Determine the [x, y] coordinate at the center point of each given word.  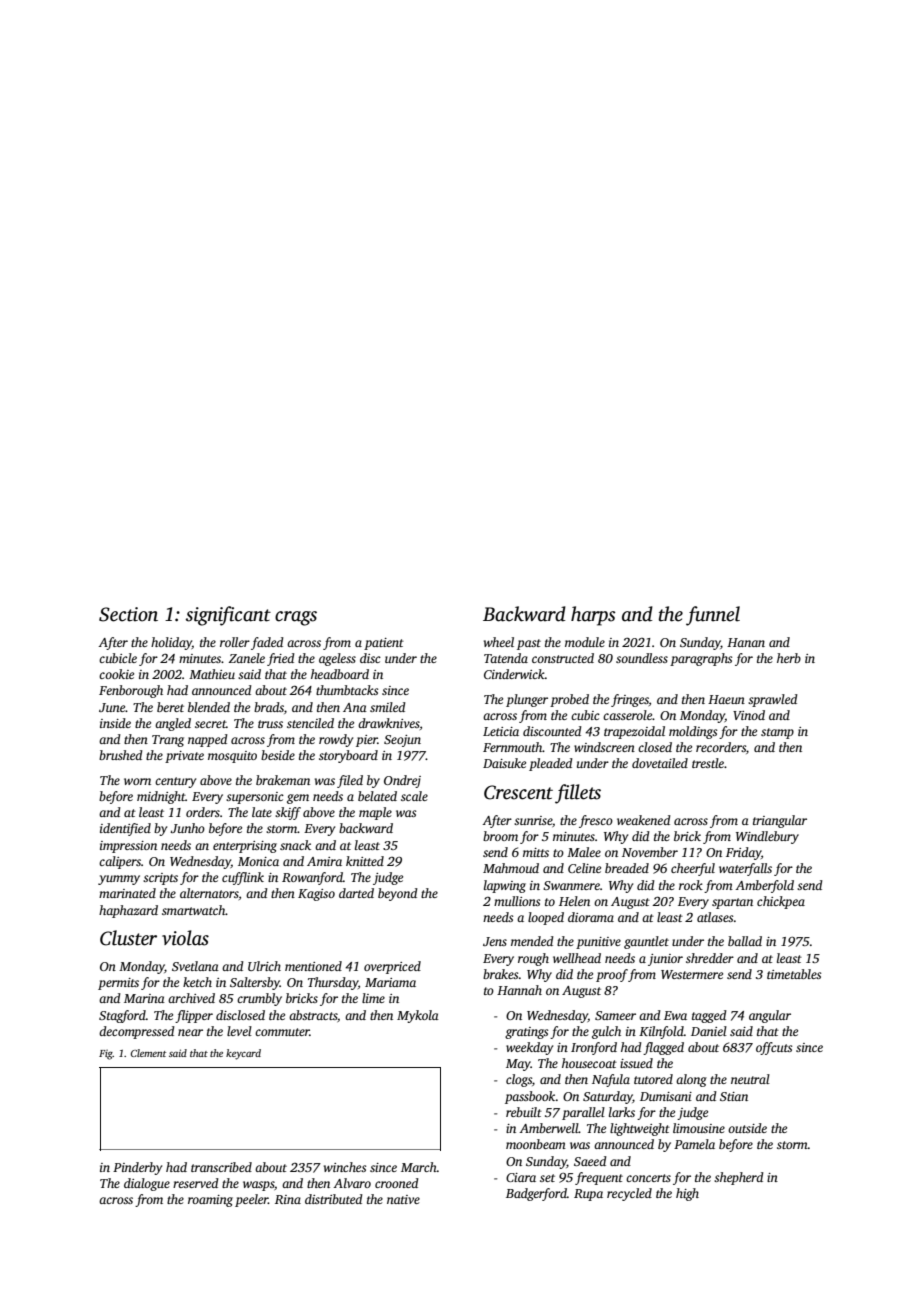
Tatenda [506, 658]
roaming [210, 1201]
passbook [530, 1097]
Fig [106, 1055]
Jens [495, 941]
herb [789, 658]
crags [296, 618]
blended [209, 707]
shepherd [739, 1178]
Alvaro [352, 1183]
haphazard [128, 911]
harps [593, 616]
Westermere [692, 974]
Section [128, 614]
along [691, 1080]
